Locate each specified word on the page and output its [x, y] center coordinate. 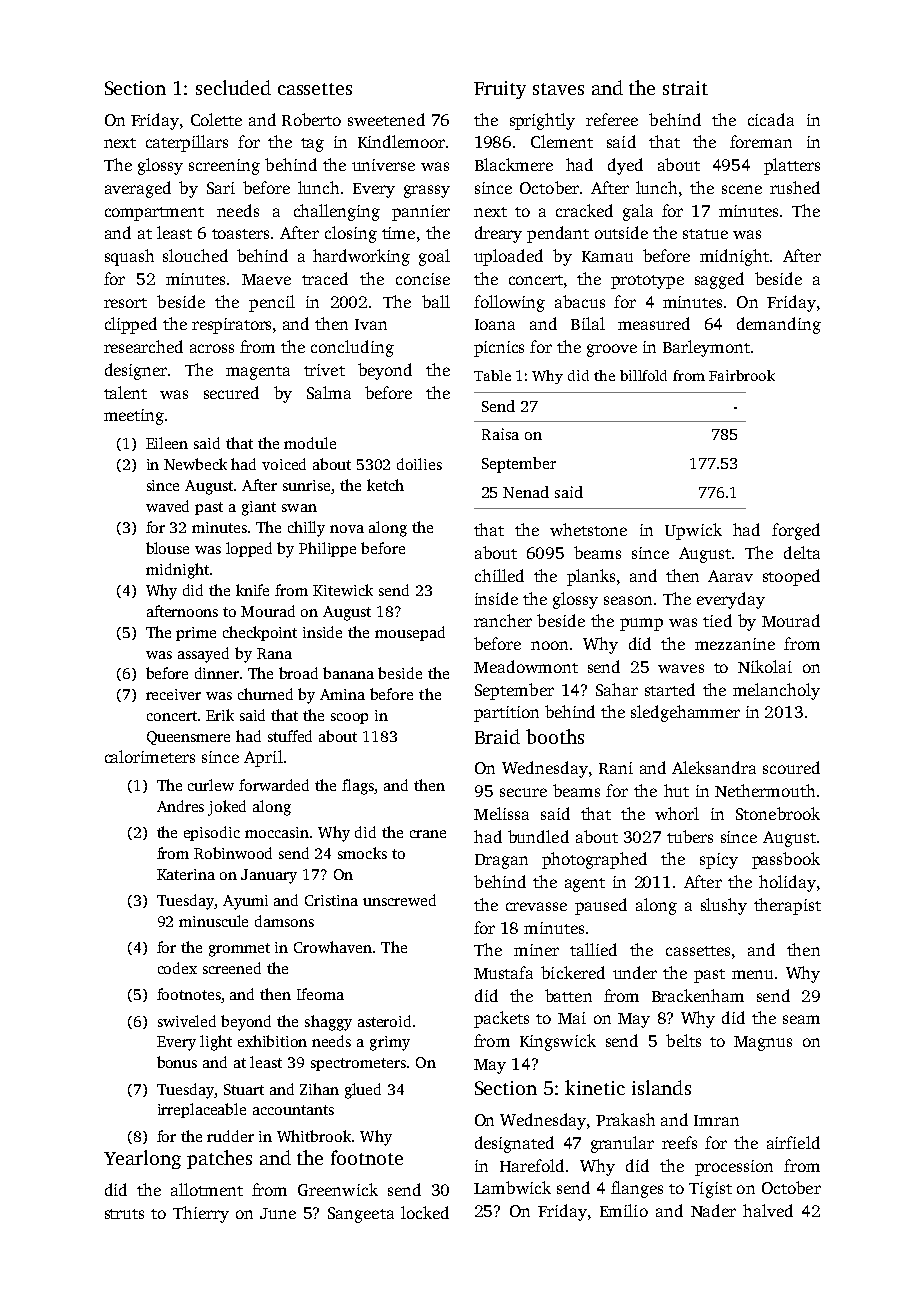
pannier [421, 213]
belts [683, 1040]
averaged [138, 189]
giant [259, 508]
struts [124, 1214]
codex [177, 968]
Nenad [526, 492]
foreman [761, 141]
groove [612, 350]
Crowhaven [333, 947]
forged [796, 531]
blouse [167, 548]
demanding [779, 325]
